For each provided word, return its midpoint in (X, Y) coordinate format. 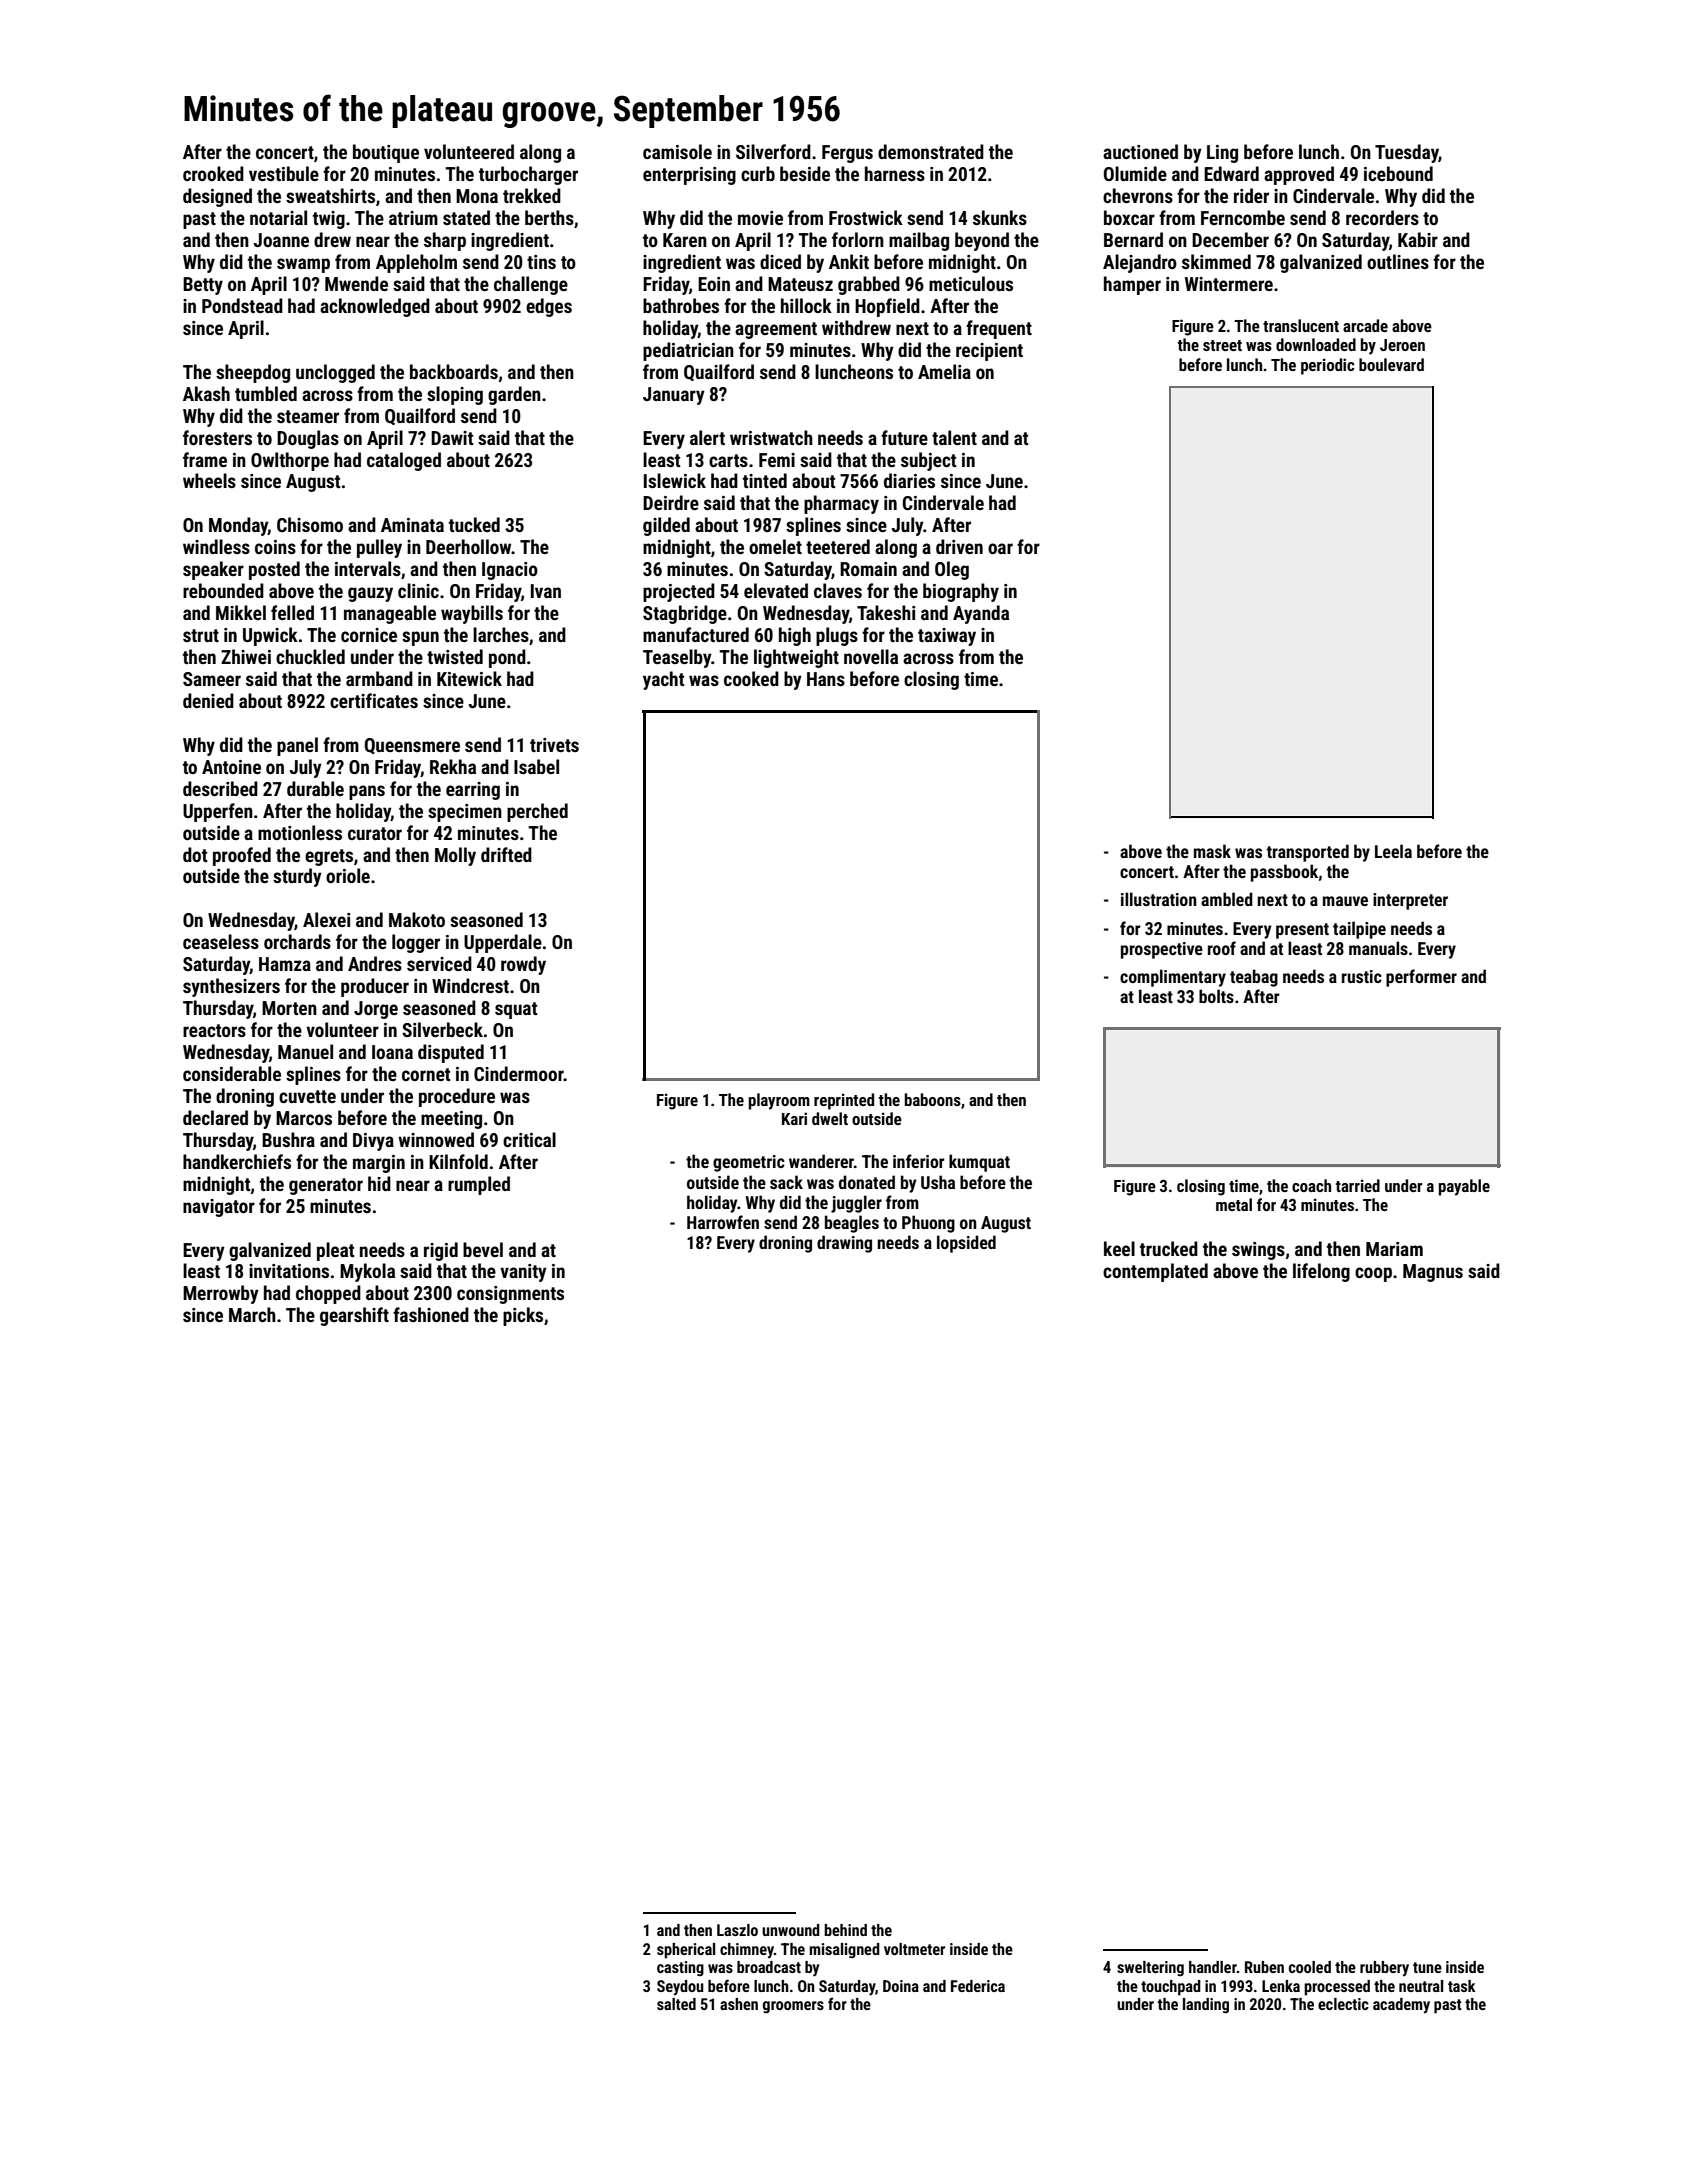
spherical (686, 1951)
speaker (213, 570)
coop (1373, 1274)
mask (1212, 851)
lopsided (966, 1244)
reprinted (844, 1101)
